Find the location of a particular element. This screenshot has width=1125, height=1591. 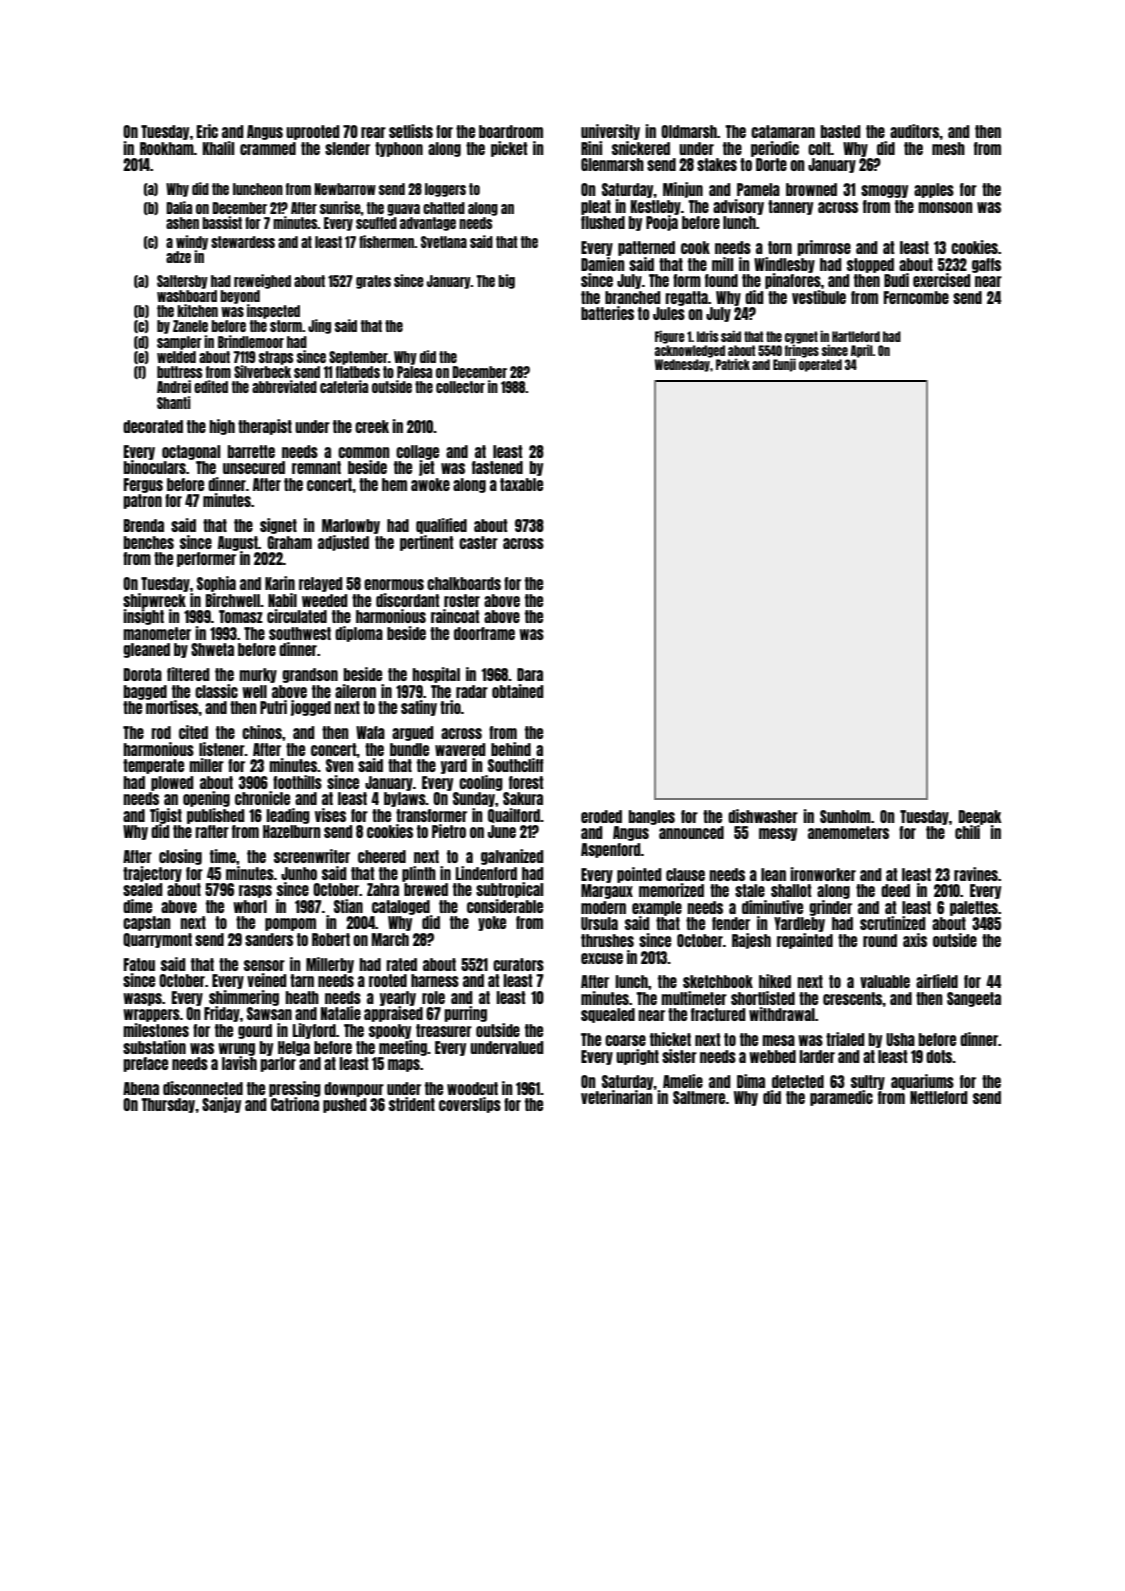

Sunholm is located at coordinates (845, 816).
